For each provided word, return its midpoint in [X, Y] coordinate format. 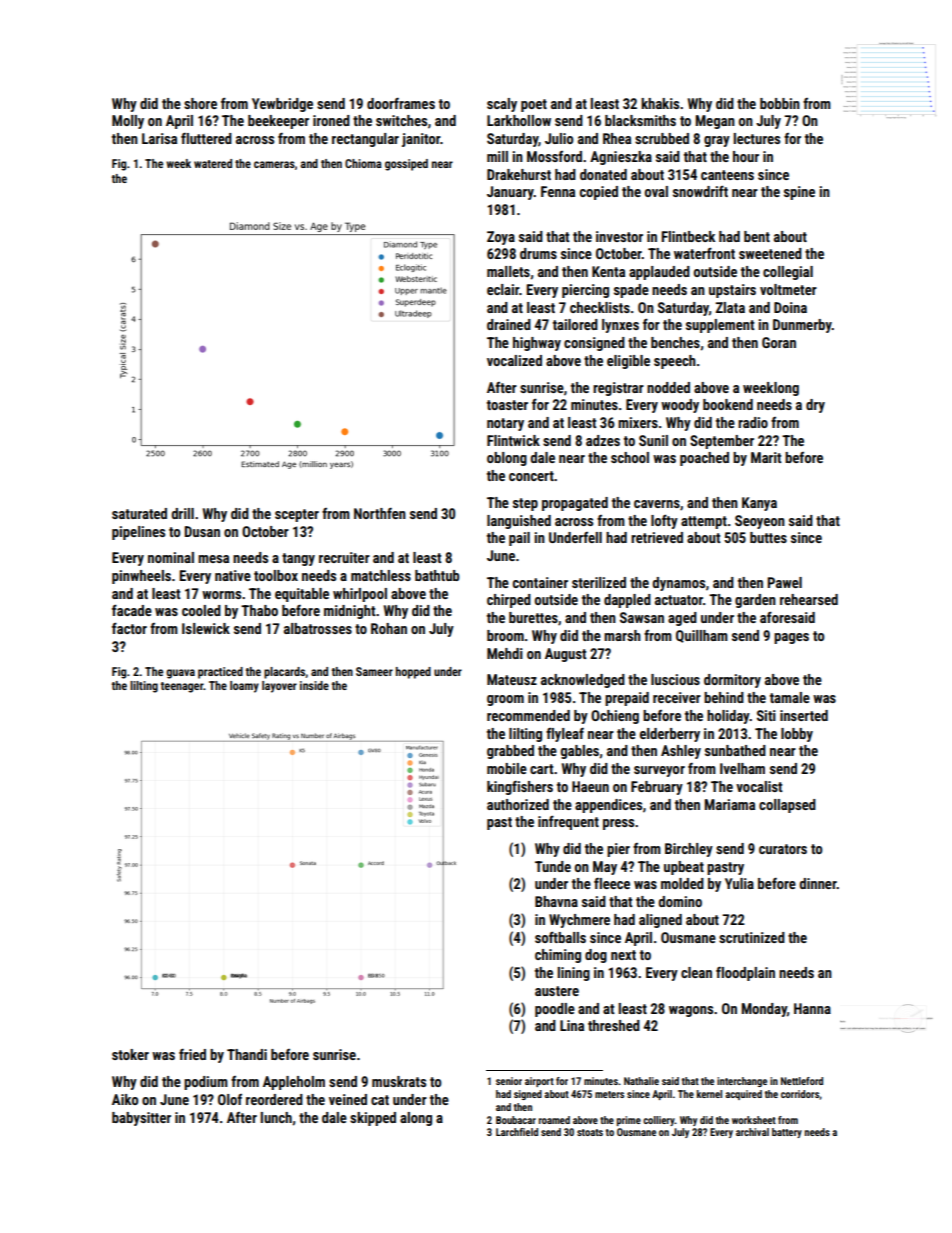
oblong [507, 459]
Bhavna [556, 901]
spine [799, 193]
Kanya [759, 504]
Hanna [812, 1008]
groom [505, 700]
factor [129, 628]
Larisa [159, 138]
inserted [804, 715]
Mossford [554, 156]
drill [182, 513]
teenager [182, 687]
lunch [276, 1117]
